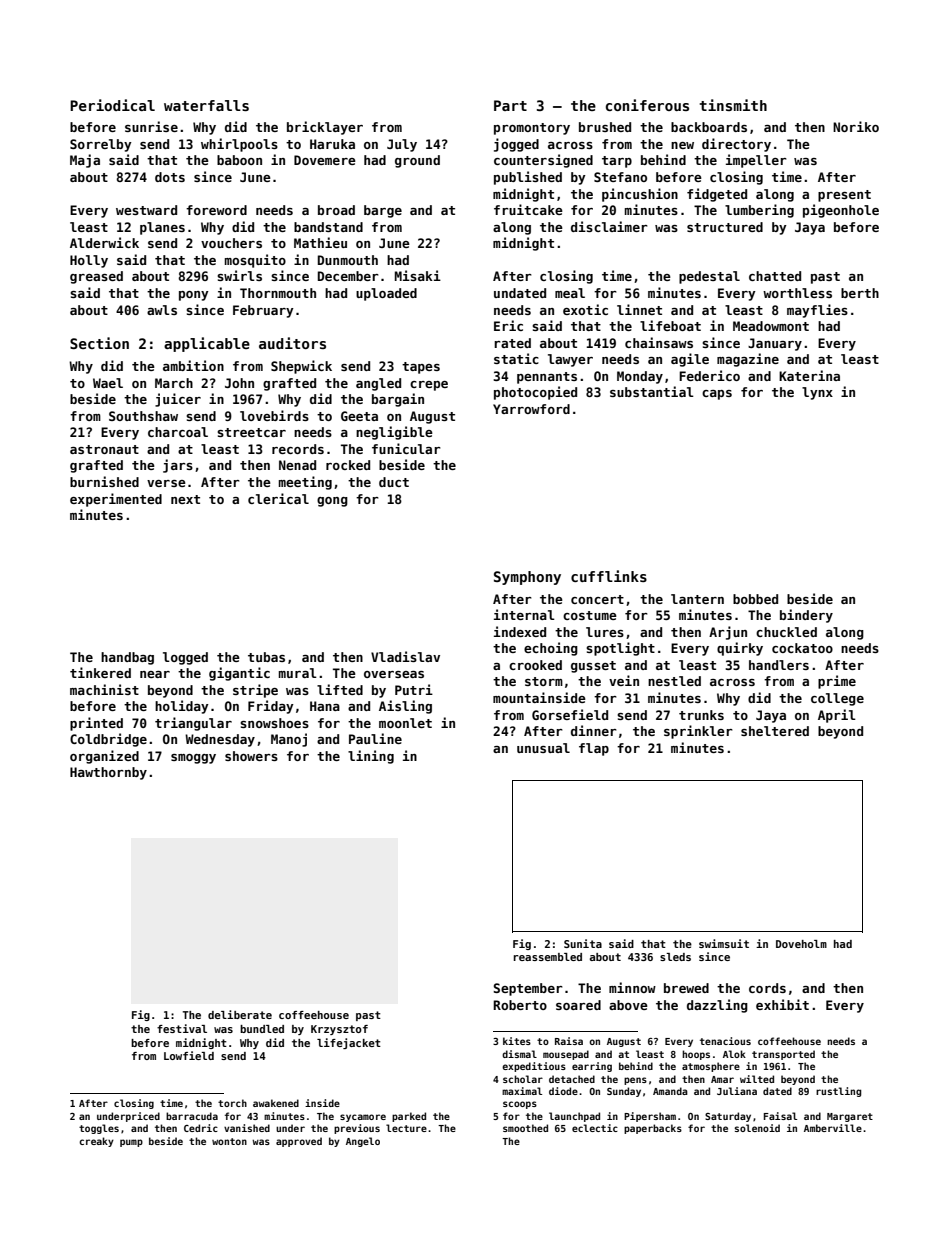  I want to click on next, so click(185, 499).
